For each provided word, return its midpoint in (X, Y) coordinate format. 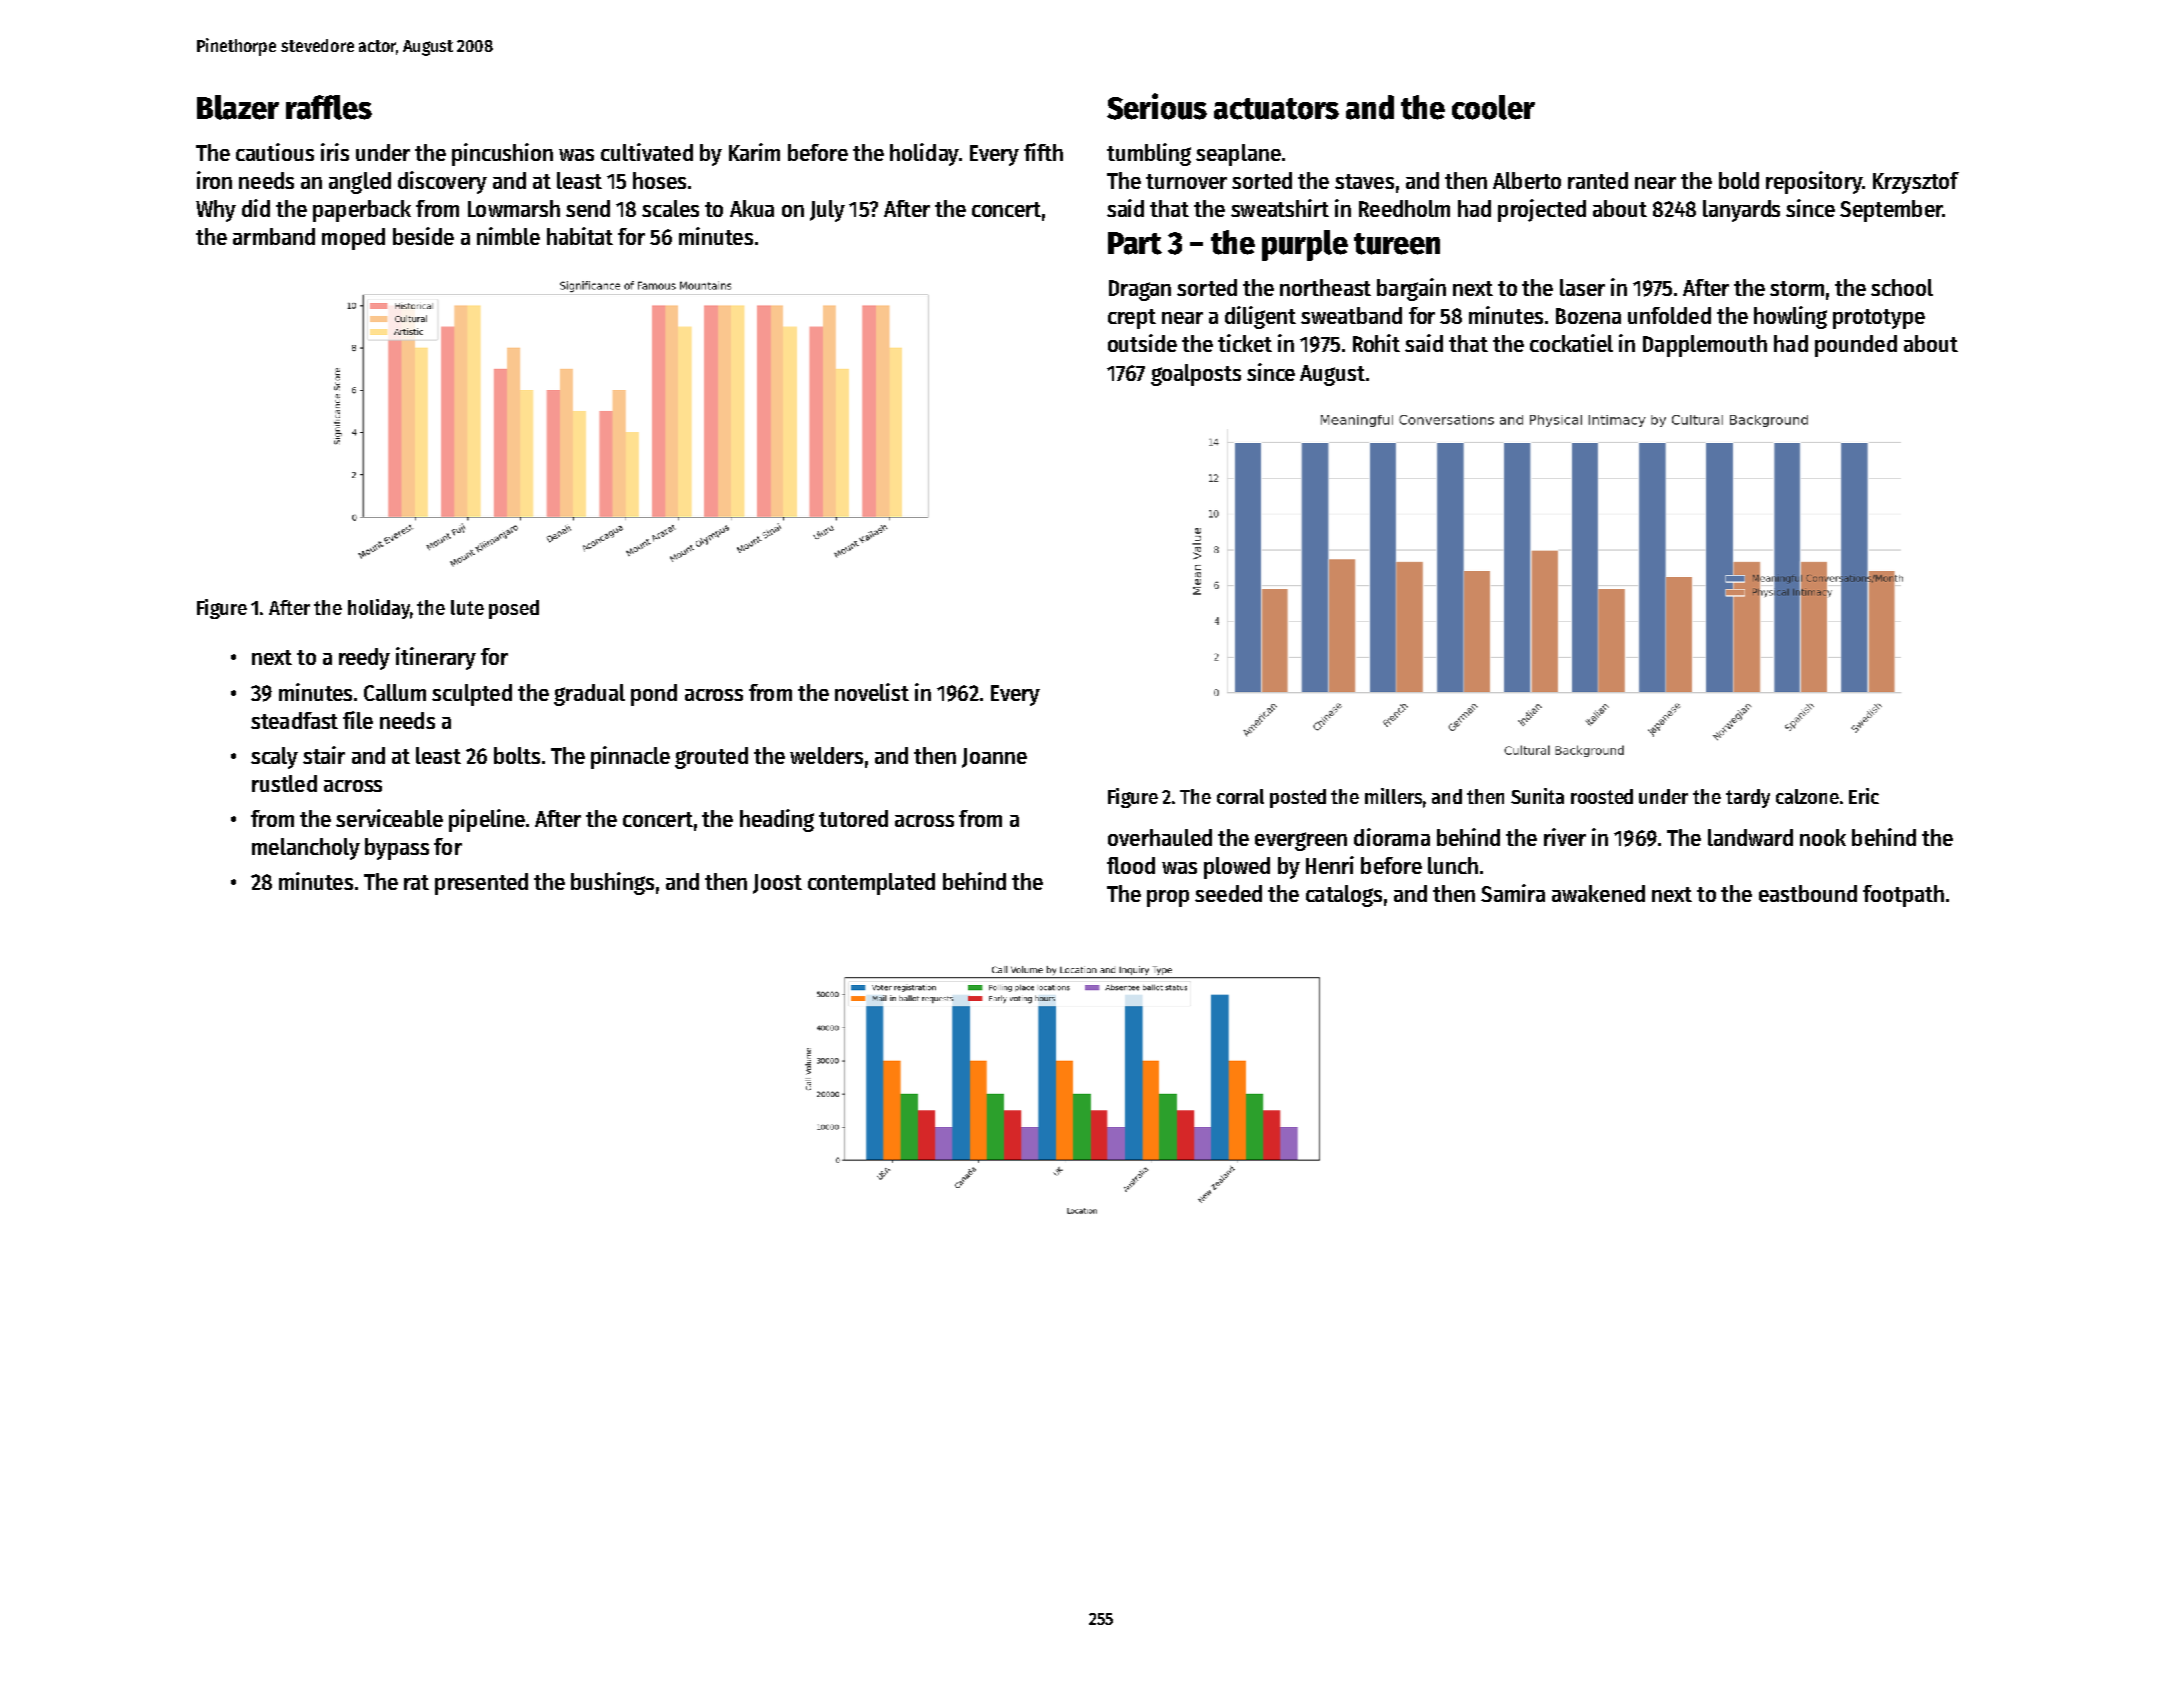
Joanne (994, 758)
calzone (1807, 796)
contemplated (871, 884)
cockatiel (1571, 343)
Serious (1157, 106)
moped (353, 239)
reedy (364, 659)
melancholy (306, 849)
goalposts (1196, 375)
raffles (329, 107)
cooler (1493, 107)
